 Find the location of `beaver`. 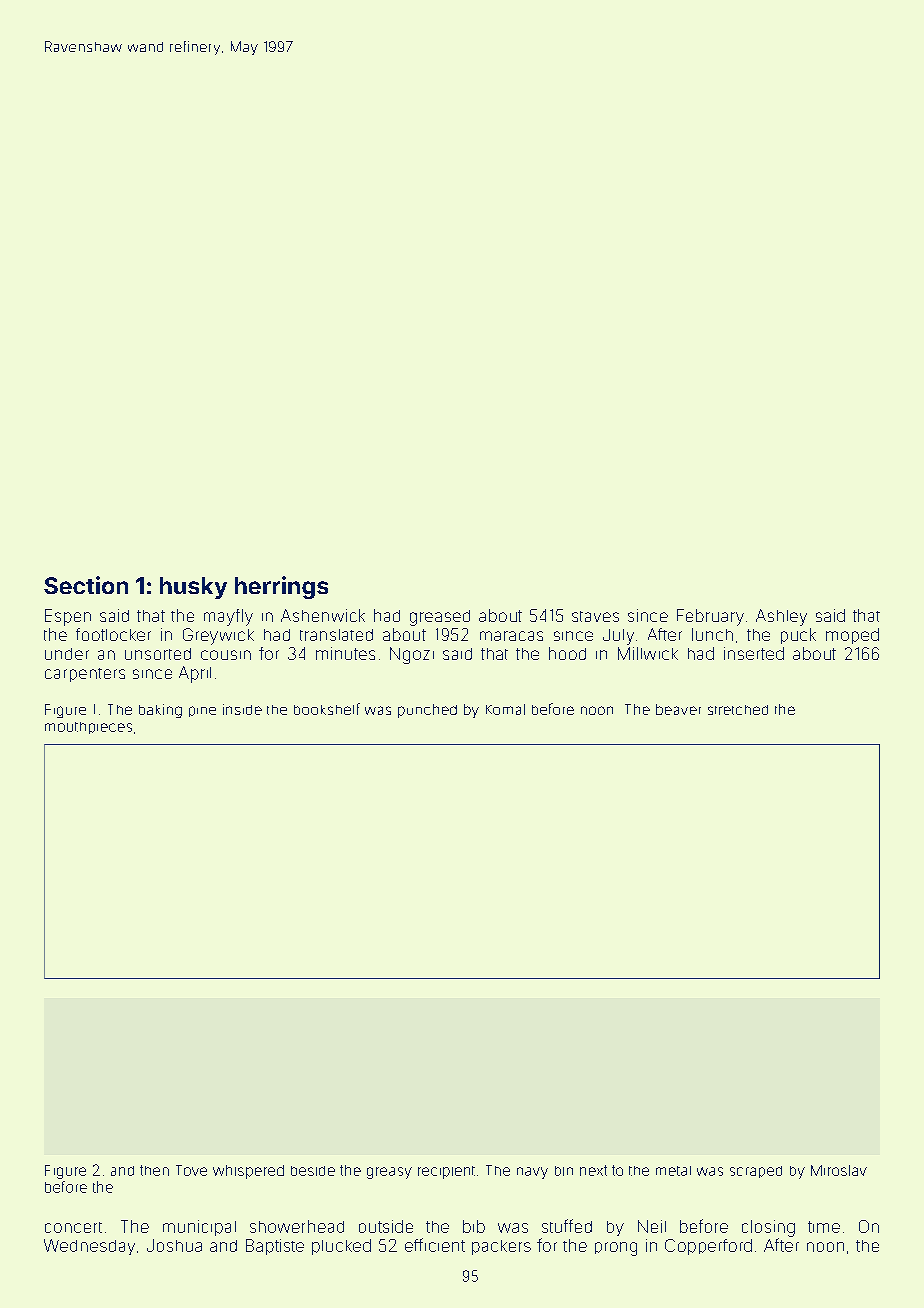

beaver is located at coordinates (678, 709).
